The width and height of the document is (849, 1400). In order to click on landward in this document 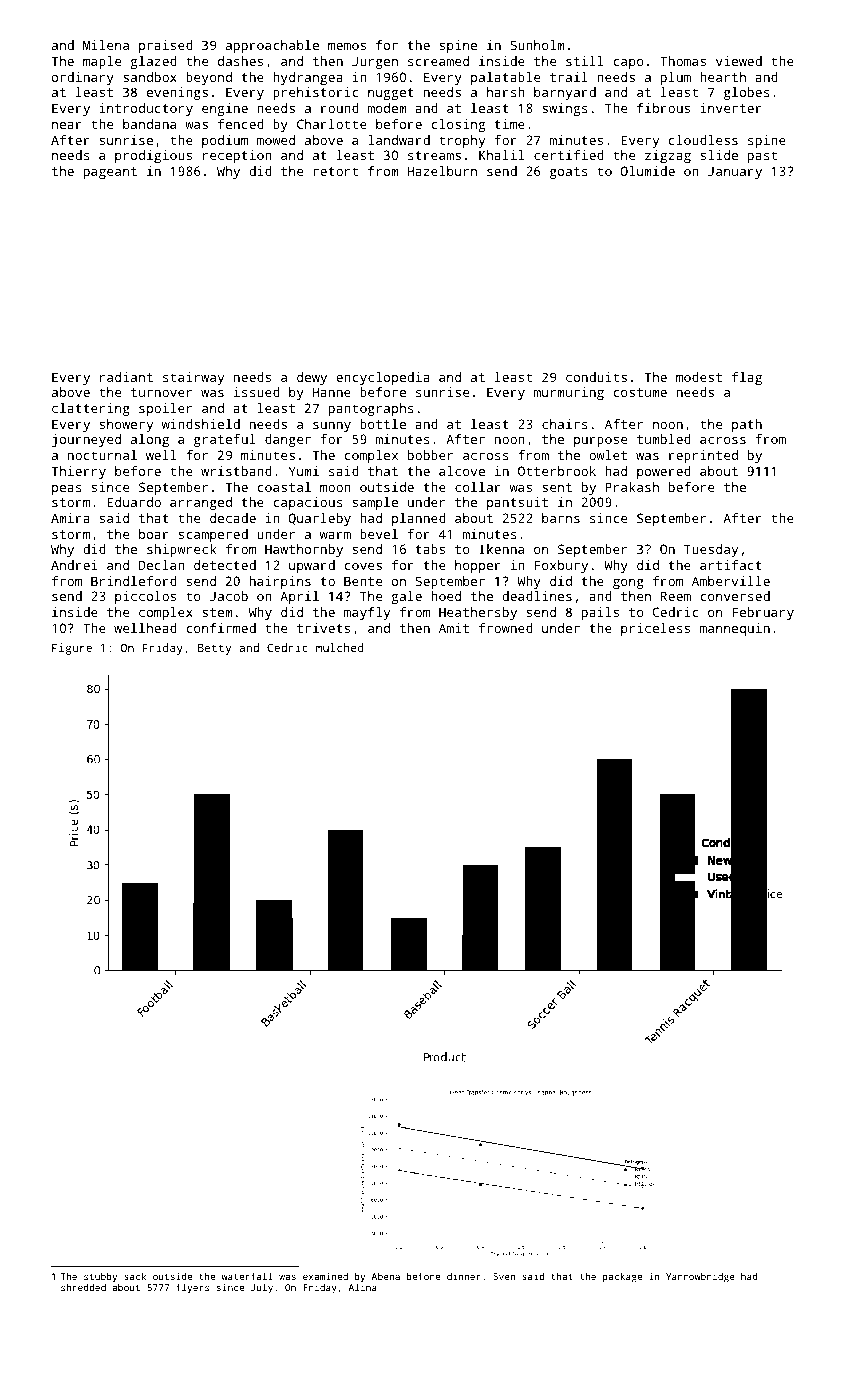, I will do `click(399, 140)`.
